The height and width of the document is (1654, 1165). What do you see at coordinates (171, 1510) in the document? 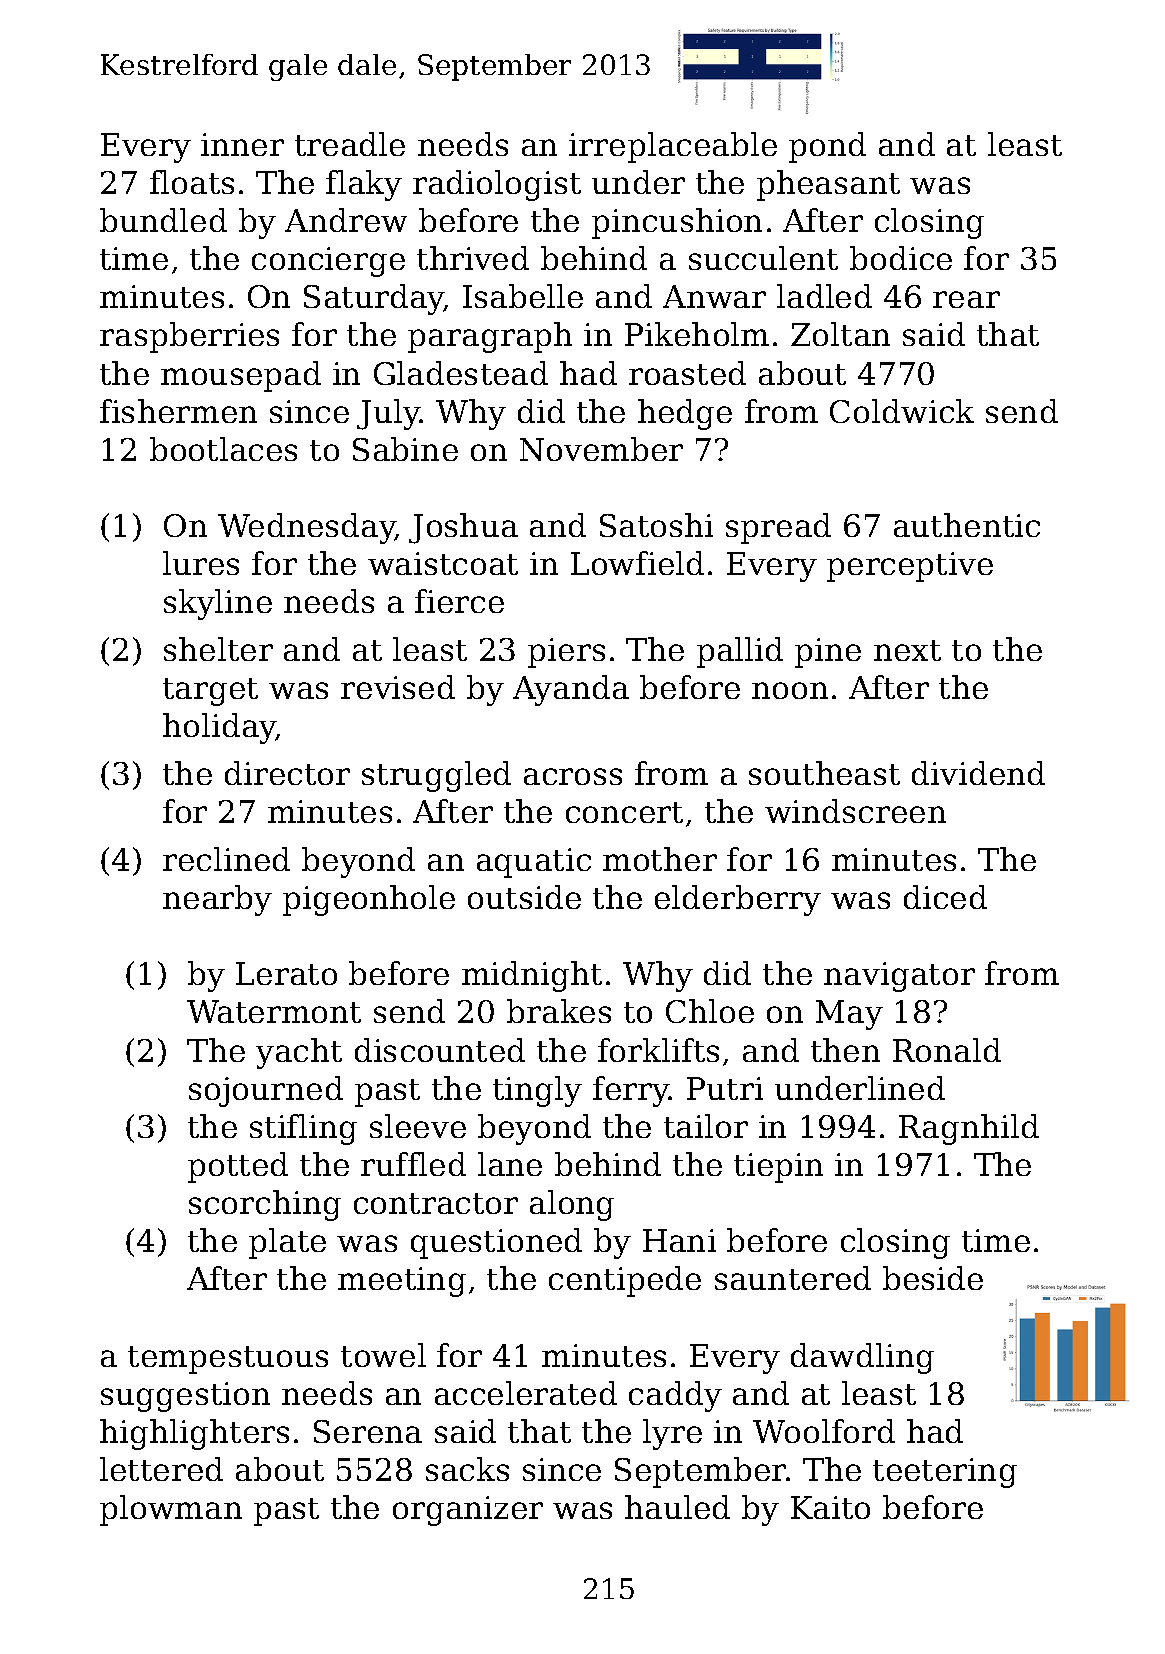
I see `plowman` at bounding box center [171, 1510].
